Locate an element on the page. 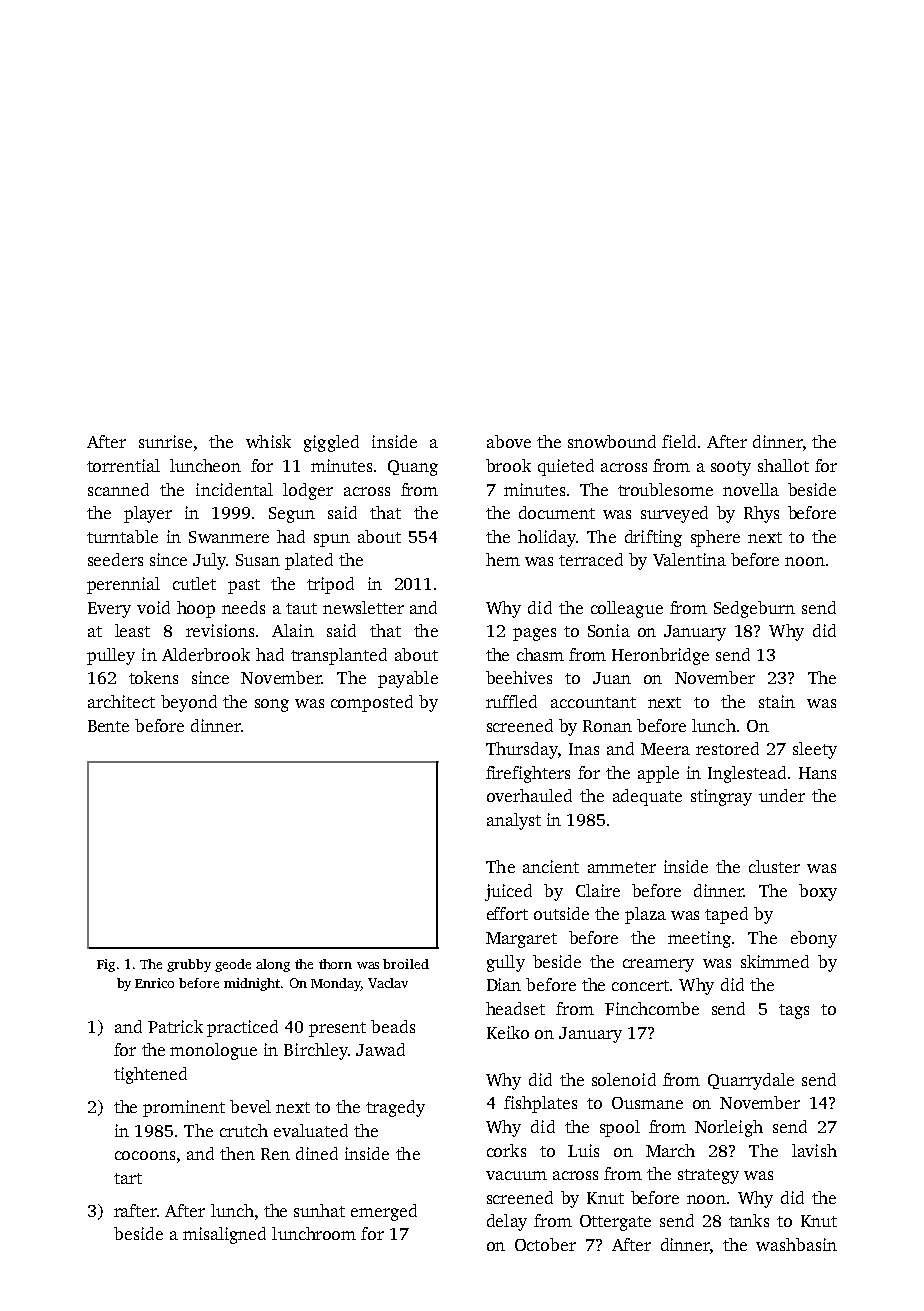  cocoons is located at coordinates (145, 1155).
